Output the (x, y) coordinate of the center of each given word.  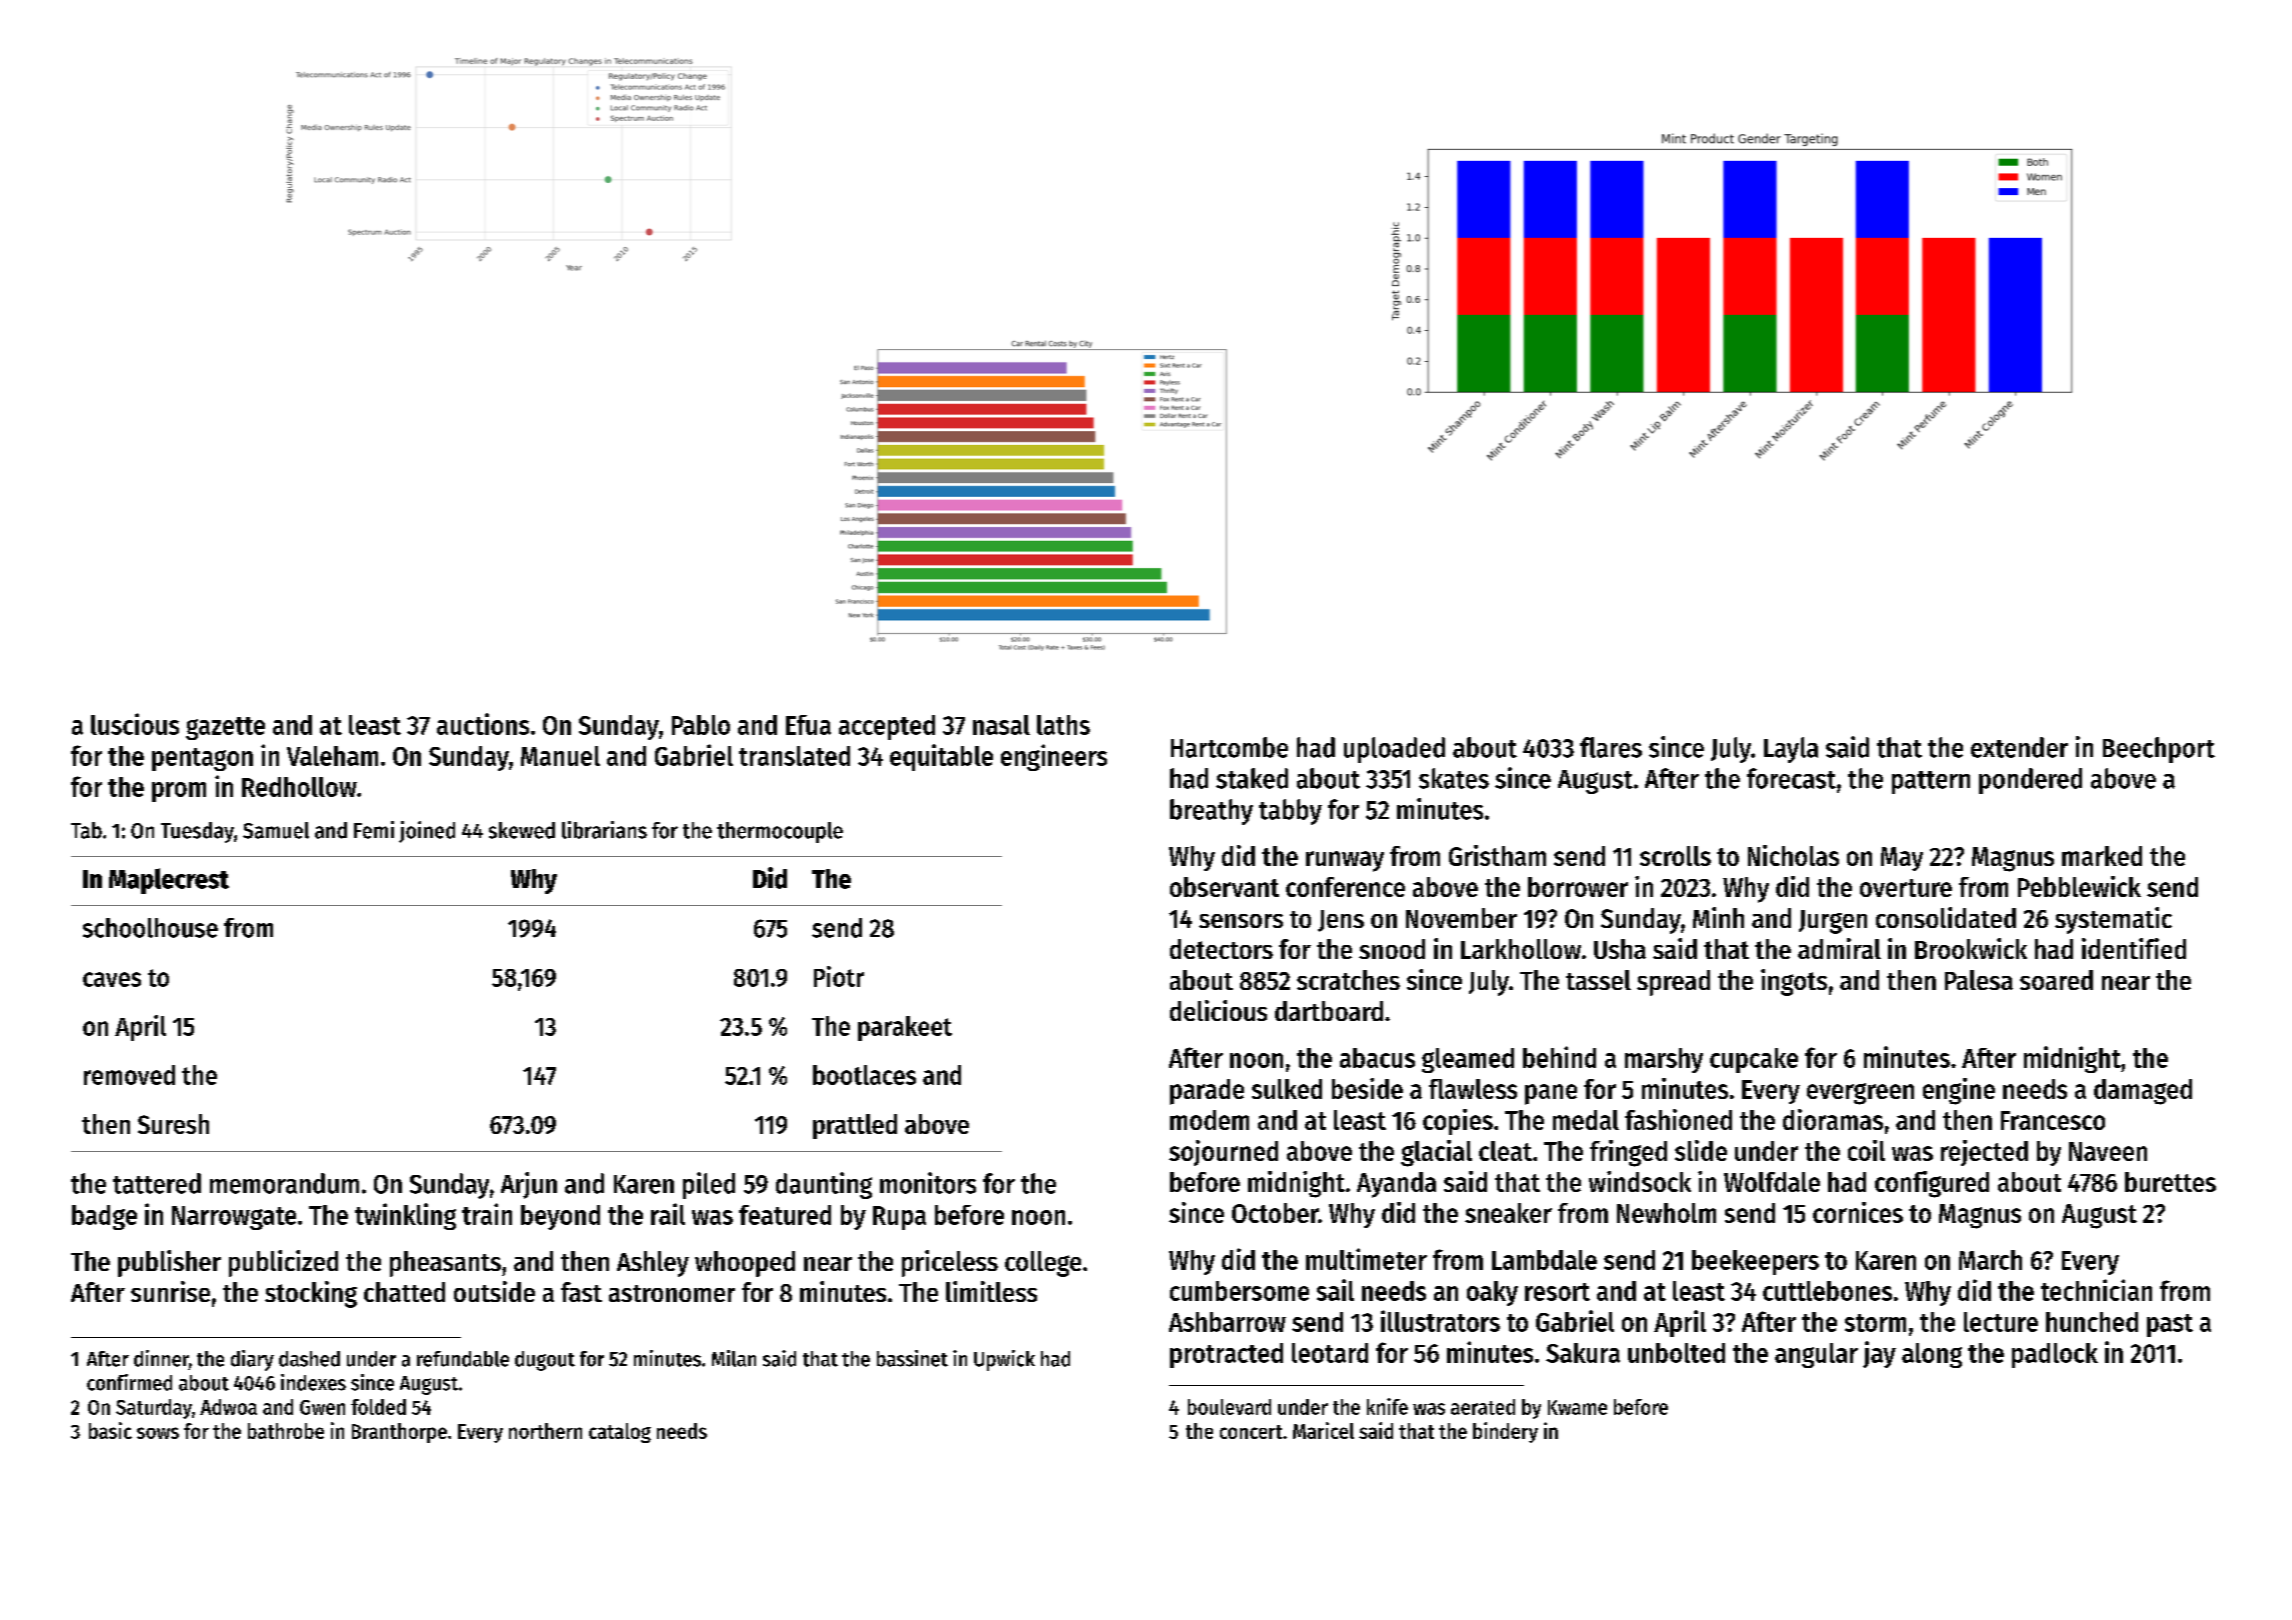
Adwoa (228, 1407)
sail (1335, 1290)
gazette (225, 728)
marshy (1664, 1060)
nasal (1001, 725)
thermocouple (780, 832)
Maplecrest (169, 881)
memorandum (284, 1183)
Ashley (653, 1264)
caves (112, 979)
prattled (855, 1126)
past (2170, 1325)
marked (2102, 856)
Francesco (2053, 1120)
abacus (1377, 1058)
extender (2019, 747)
